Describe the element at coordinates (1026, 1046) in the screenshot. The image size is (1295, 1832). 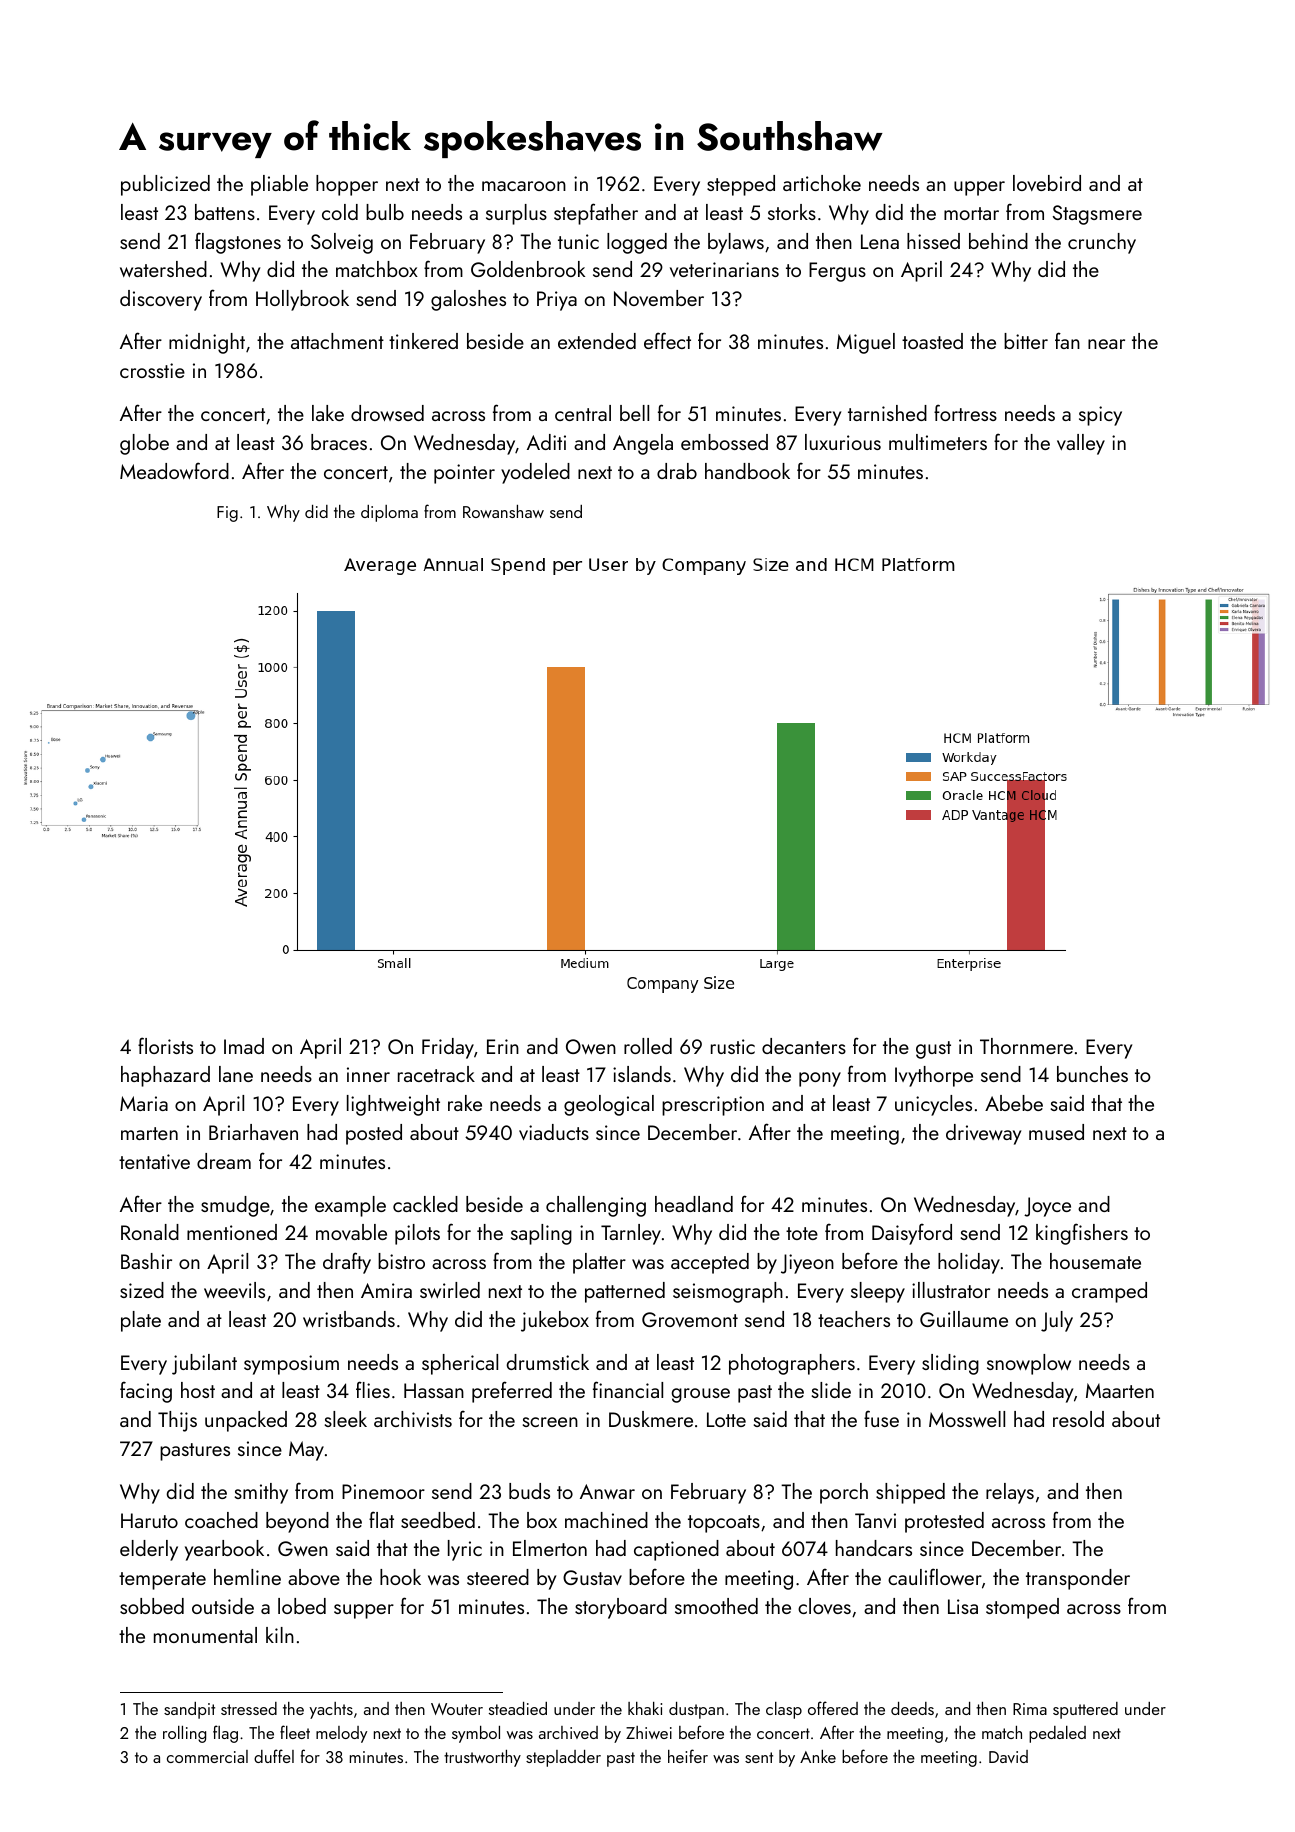
I see `Thornmere` at that location.
